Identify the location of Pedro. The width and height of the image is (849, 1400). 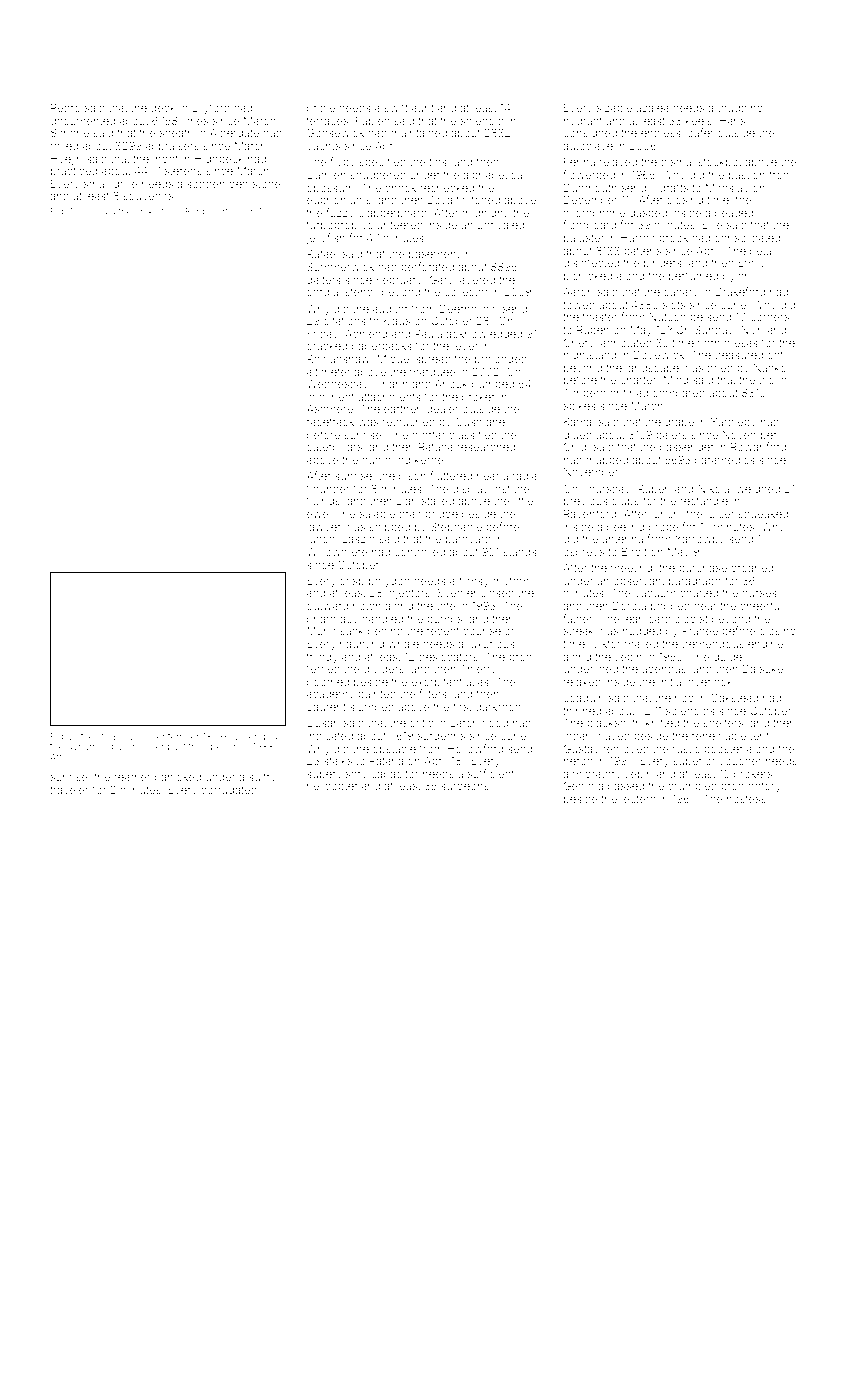
(66, 107).
